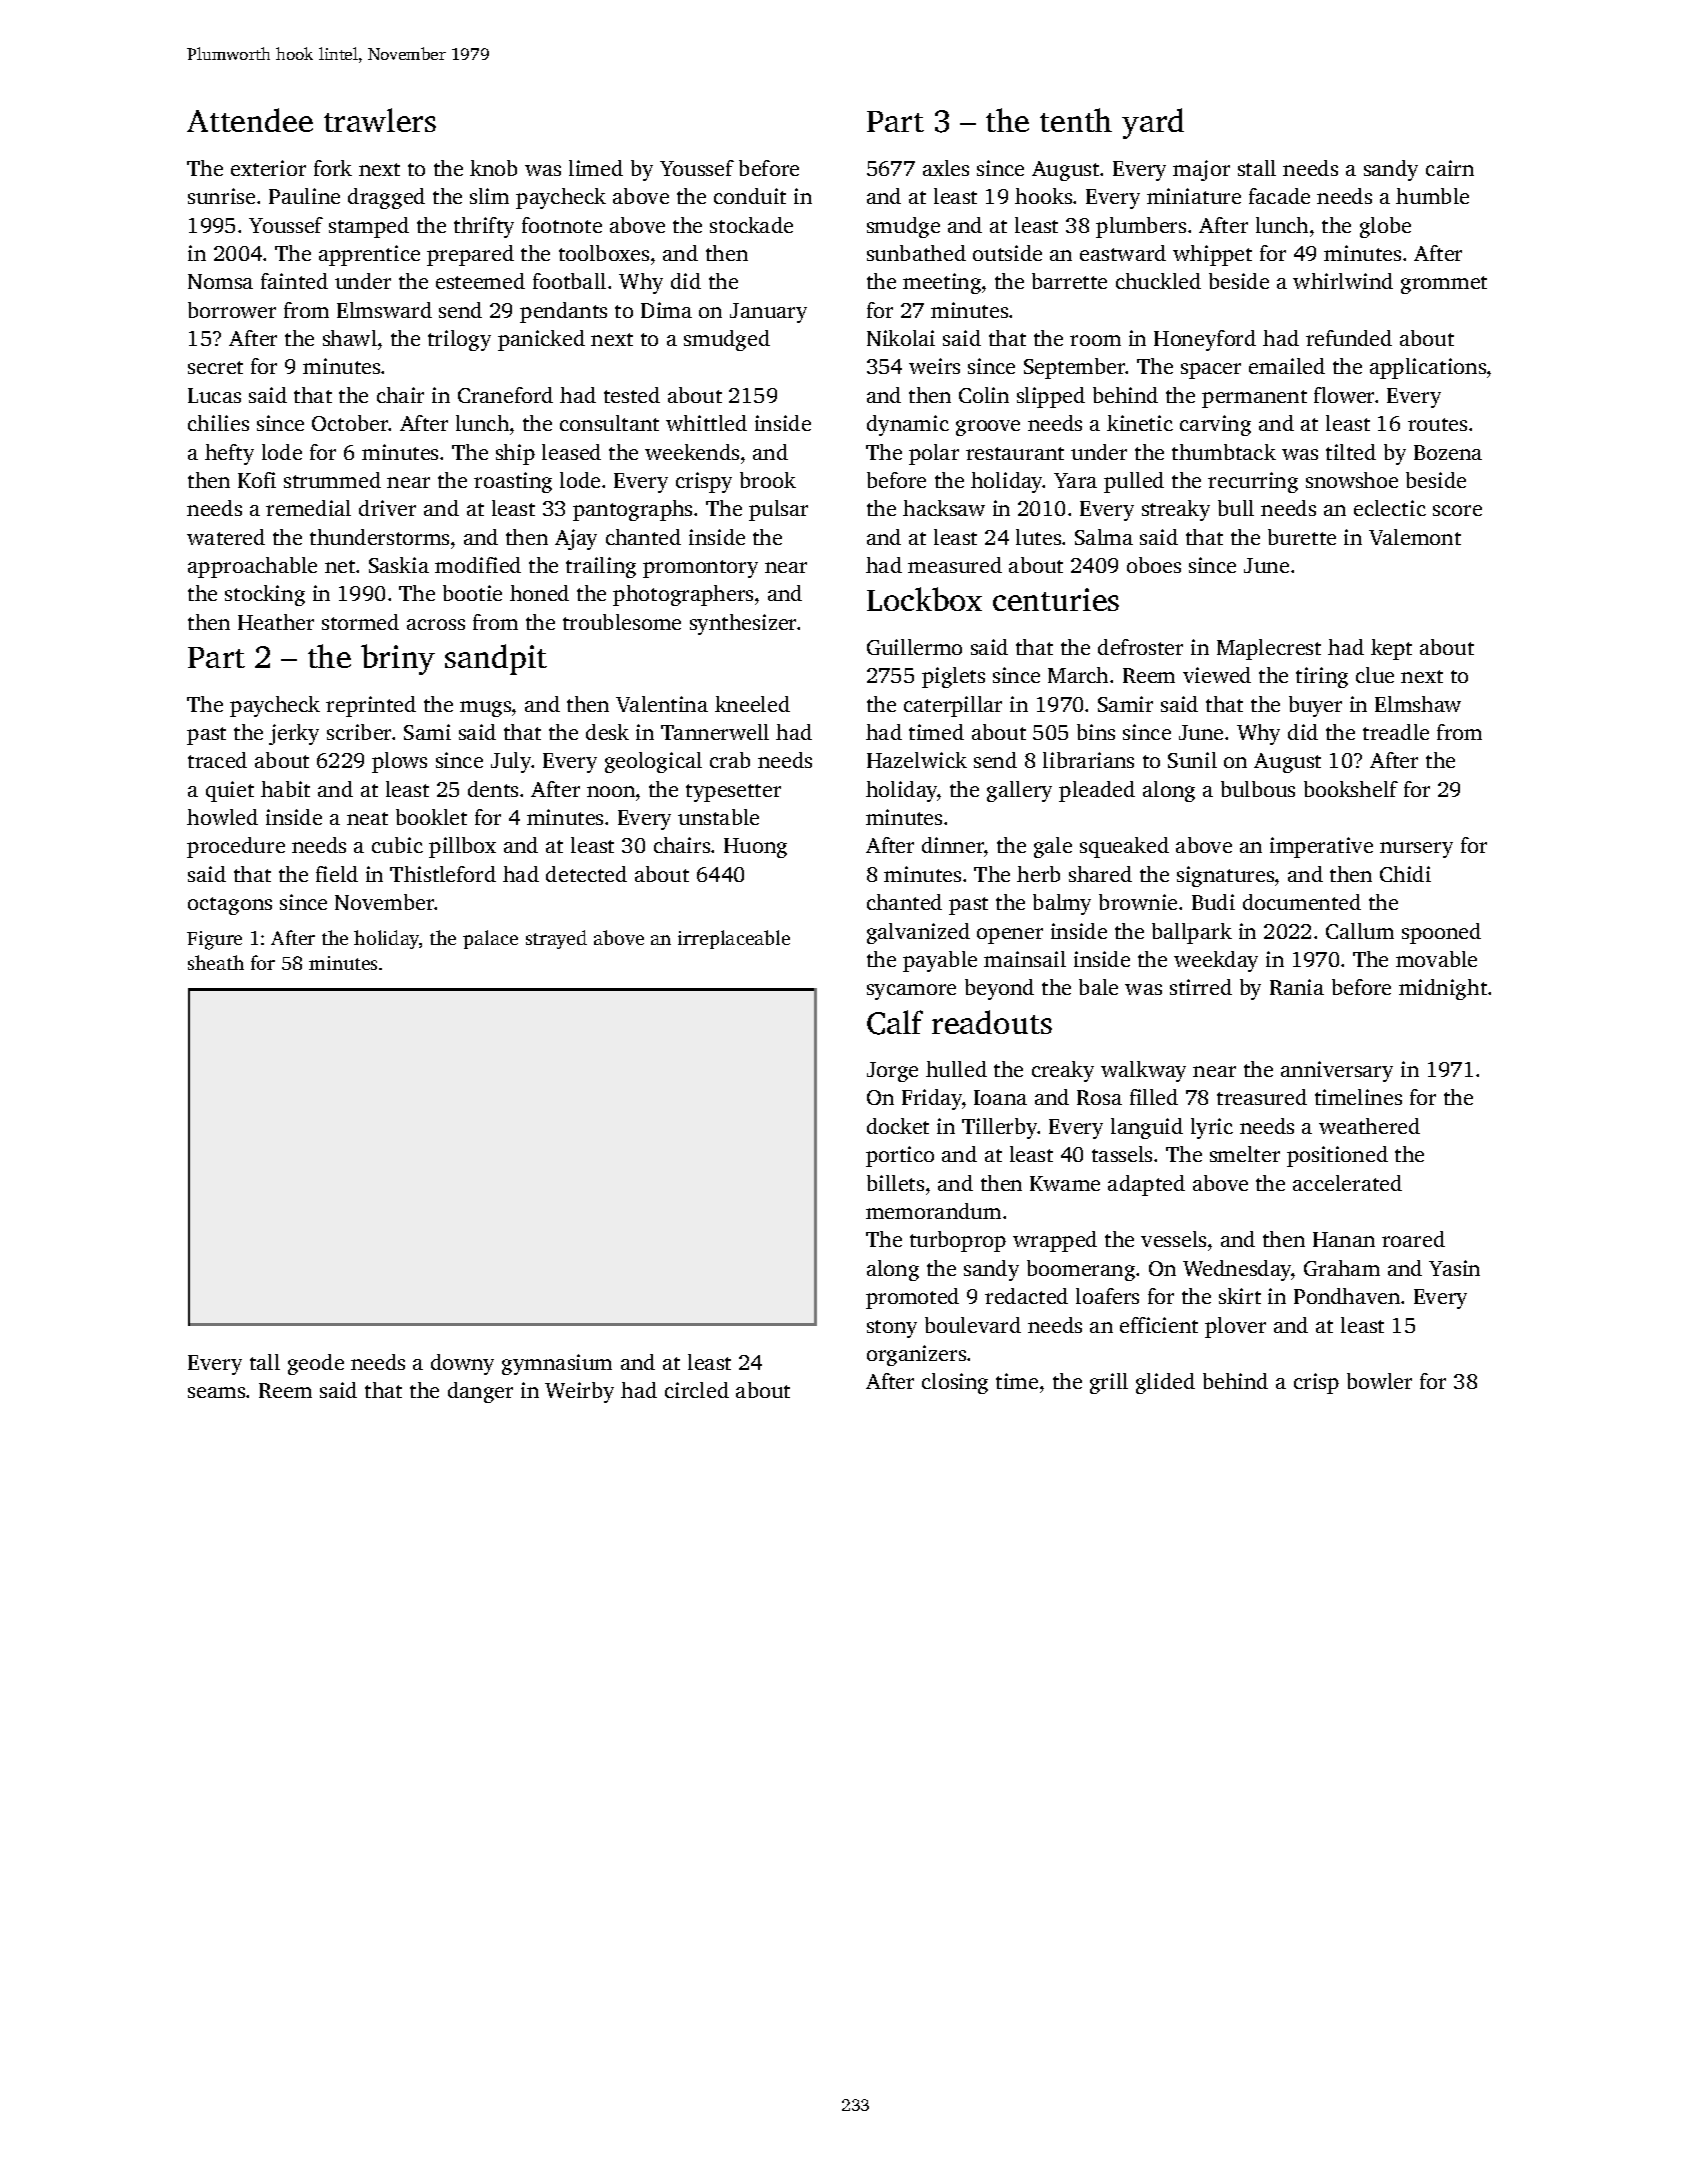 Image resolution: width=1683 pixels, height=2178 pixels. Describe the element at coordinates (750, 196) in the image. I see `conduit` at that location.
